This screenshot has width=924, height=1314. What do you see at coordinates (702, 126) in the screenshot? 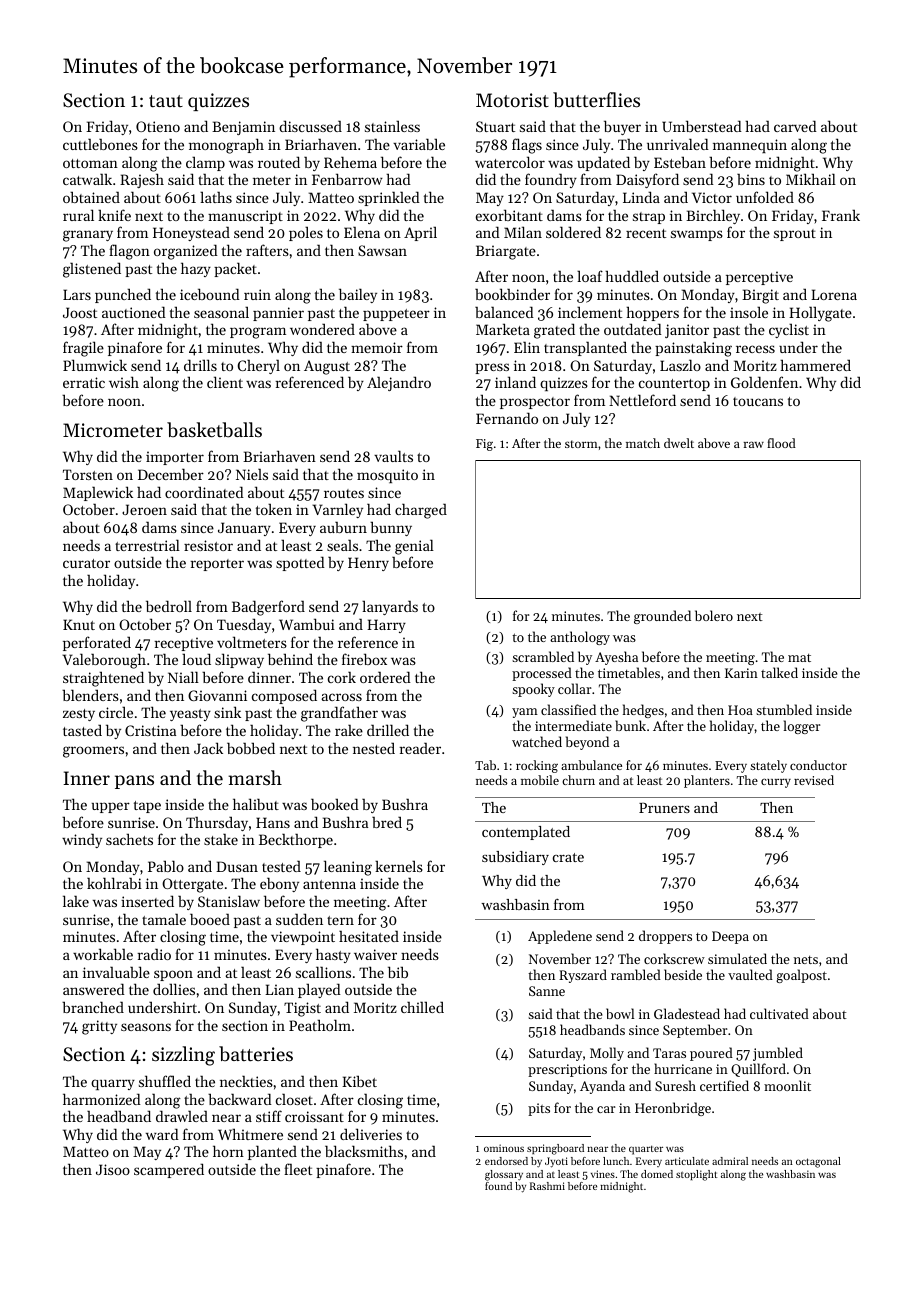
I see `Umberstead` at bounding box center [702, 126].
